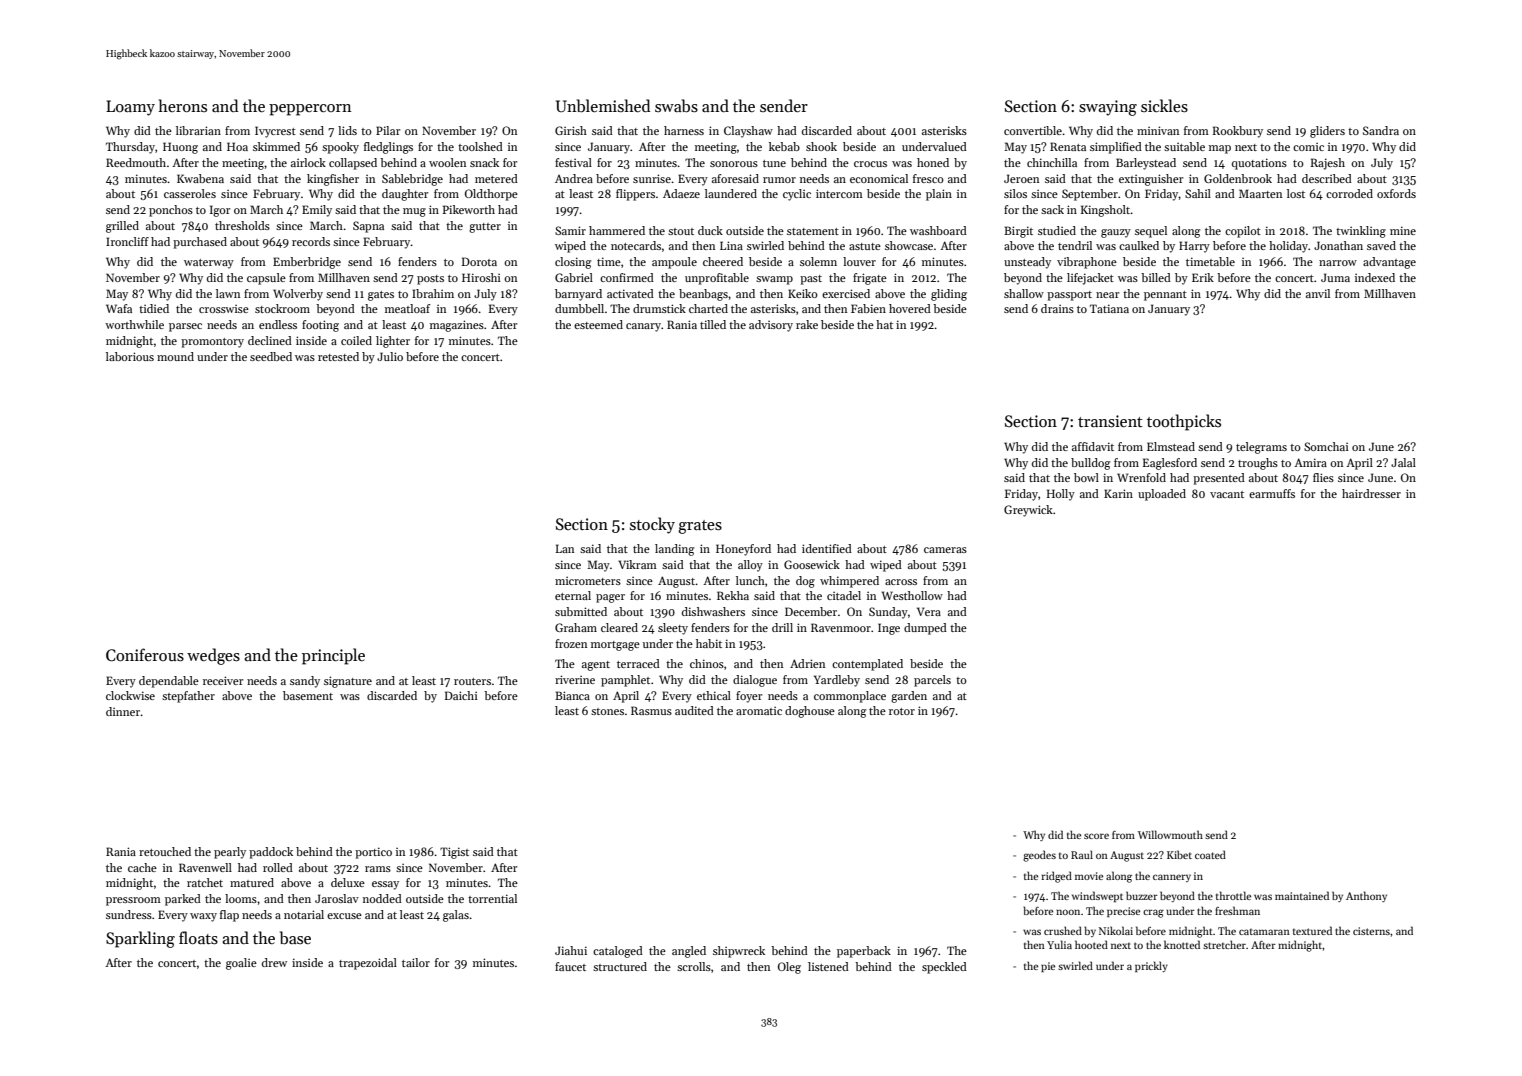 The width and height of the image is (1522, 1076). What do you see at coordinates (807, 324) in the image?
I see `rake` at bounding box center [807, 324].
